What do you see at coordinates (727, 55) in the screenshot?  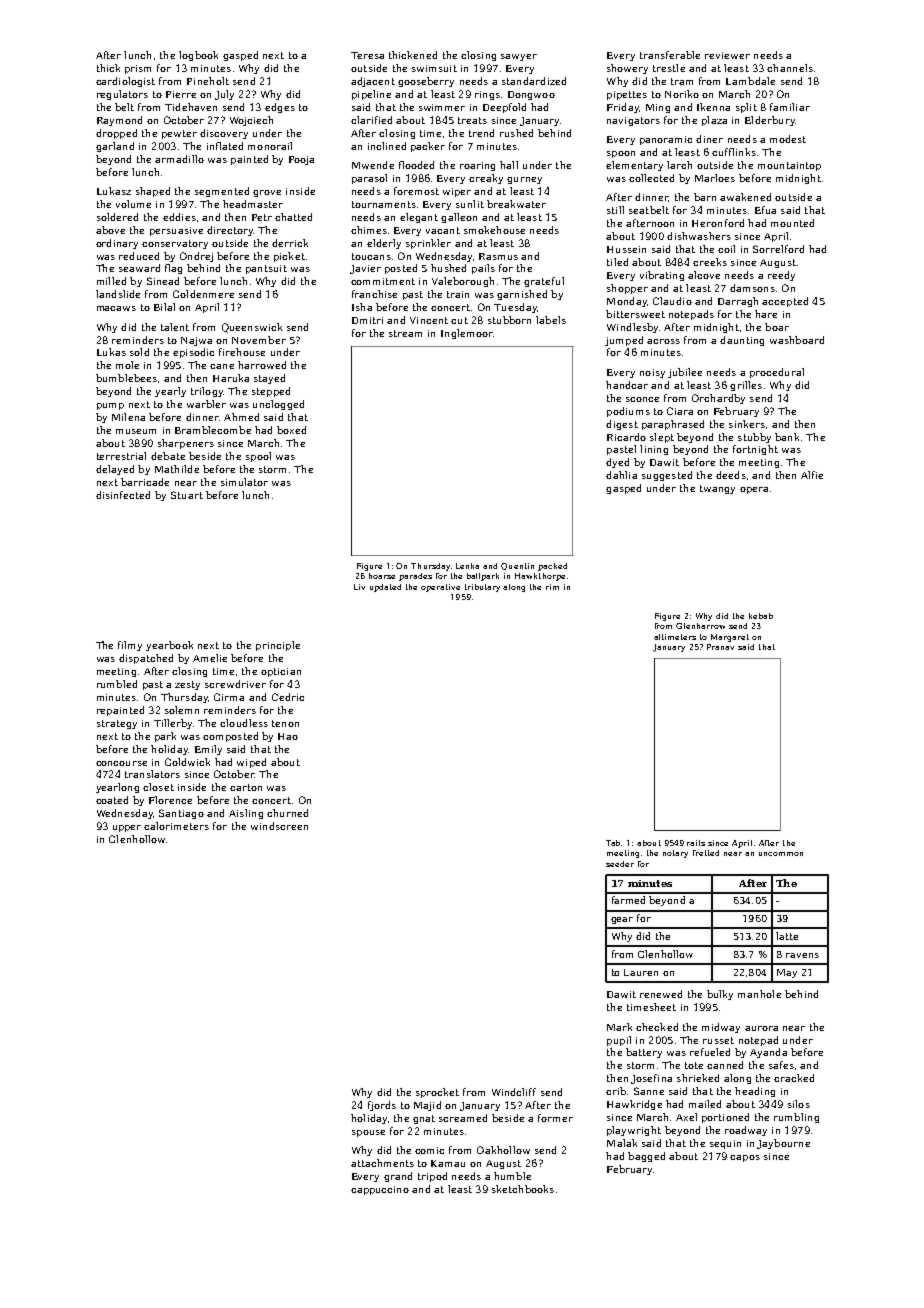 I see `reviewer` at bounding box center [727, 55].
